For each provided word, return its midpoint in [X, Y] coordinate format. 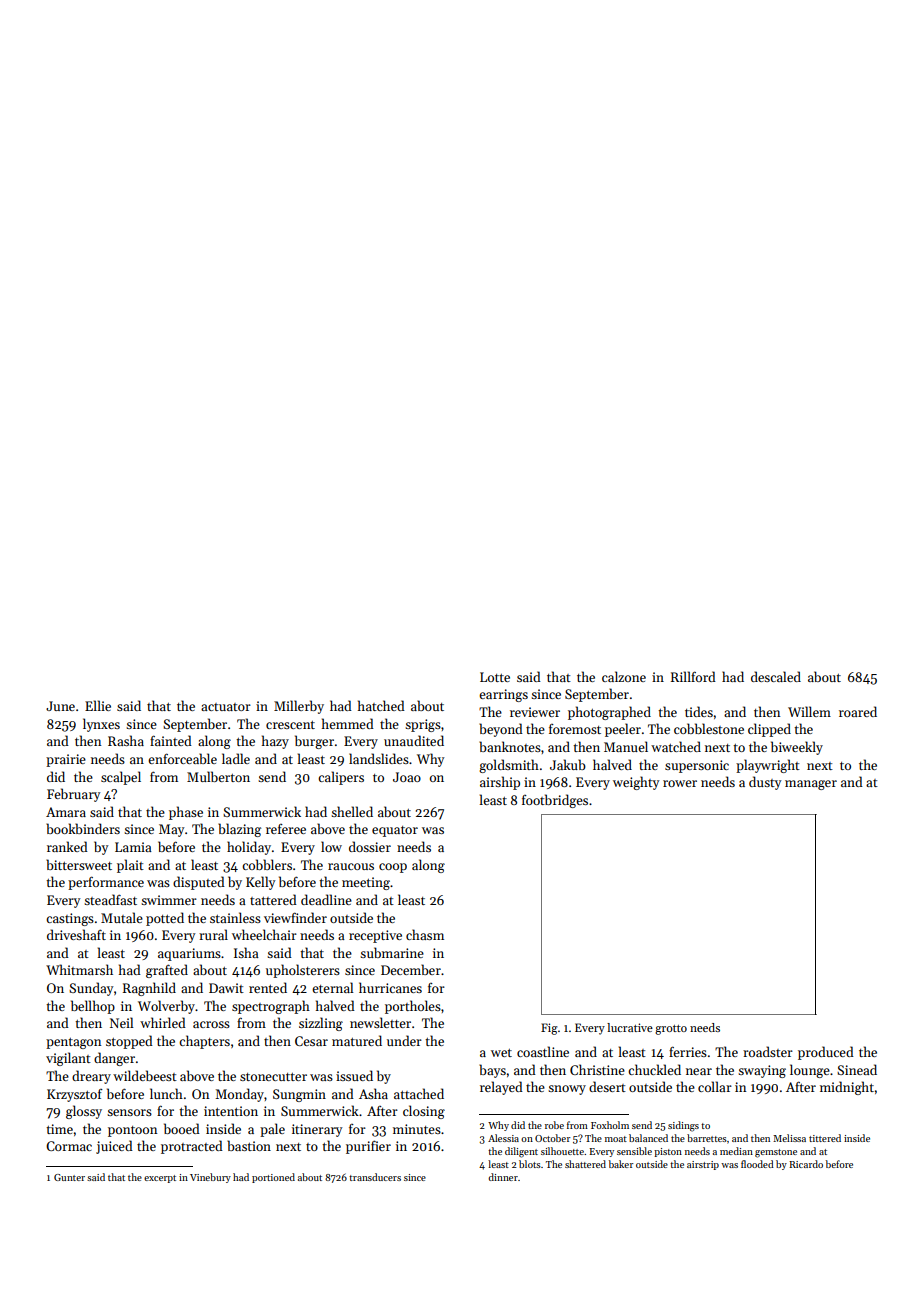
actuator [226, 707]
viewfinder [295, 917]
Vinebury [210, 1178]
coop [393, 868]
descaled [776, 676]
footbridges [555, 801]
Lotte [495, 677]
